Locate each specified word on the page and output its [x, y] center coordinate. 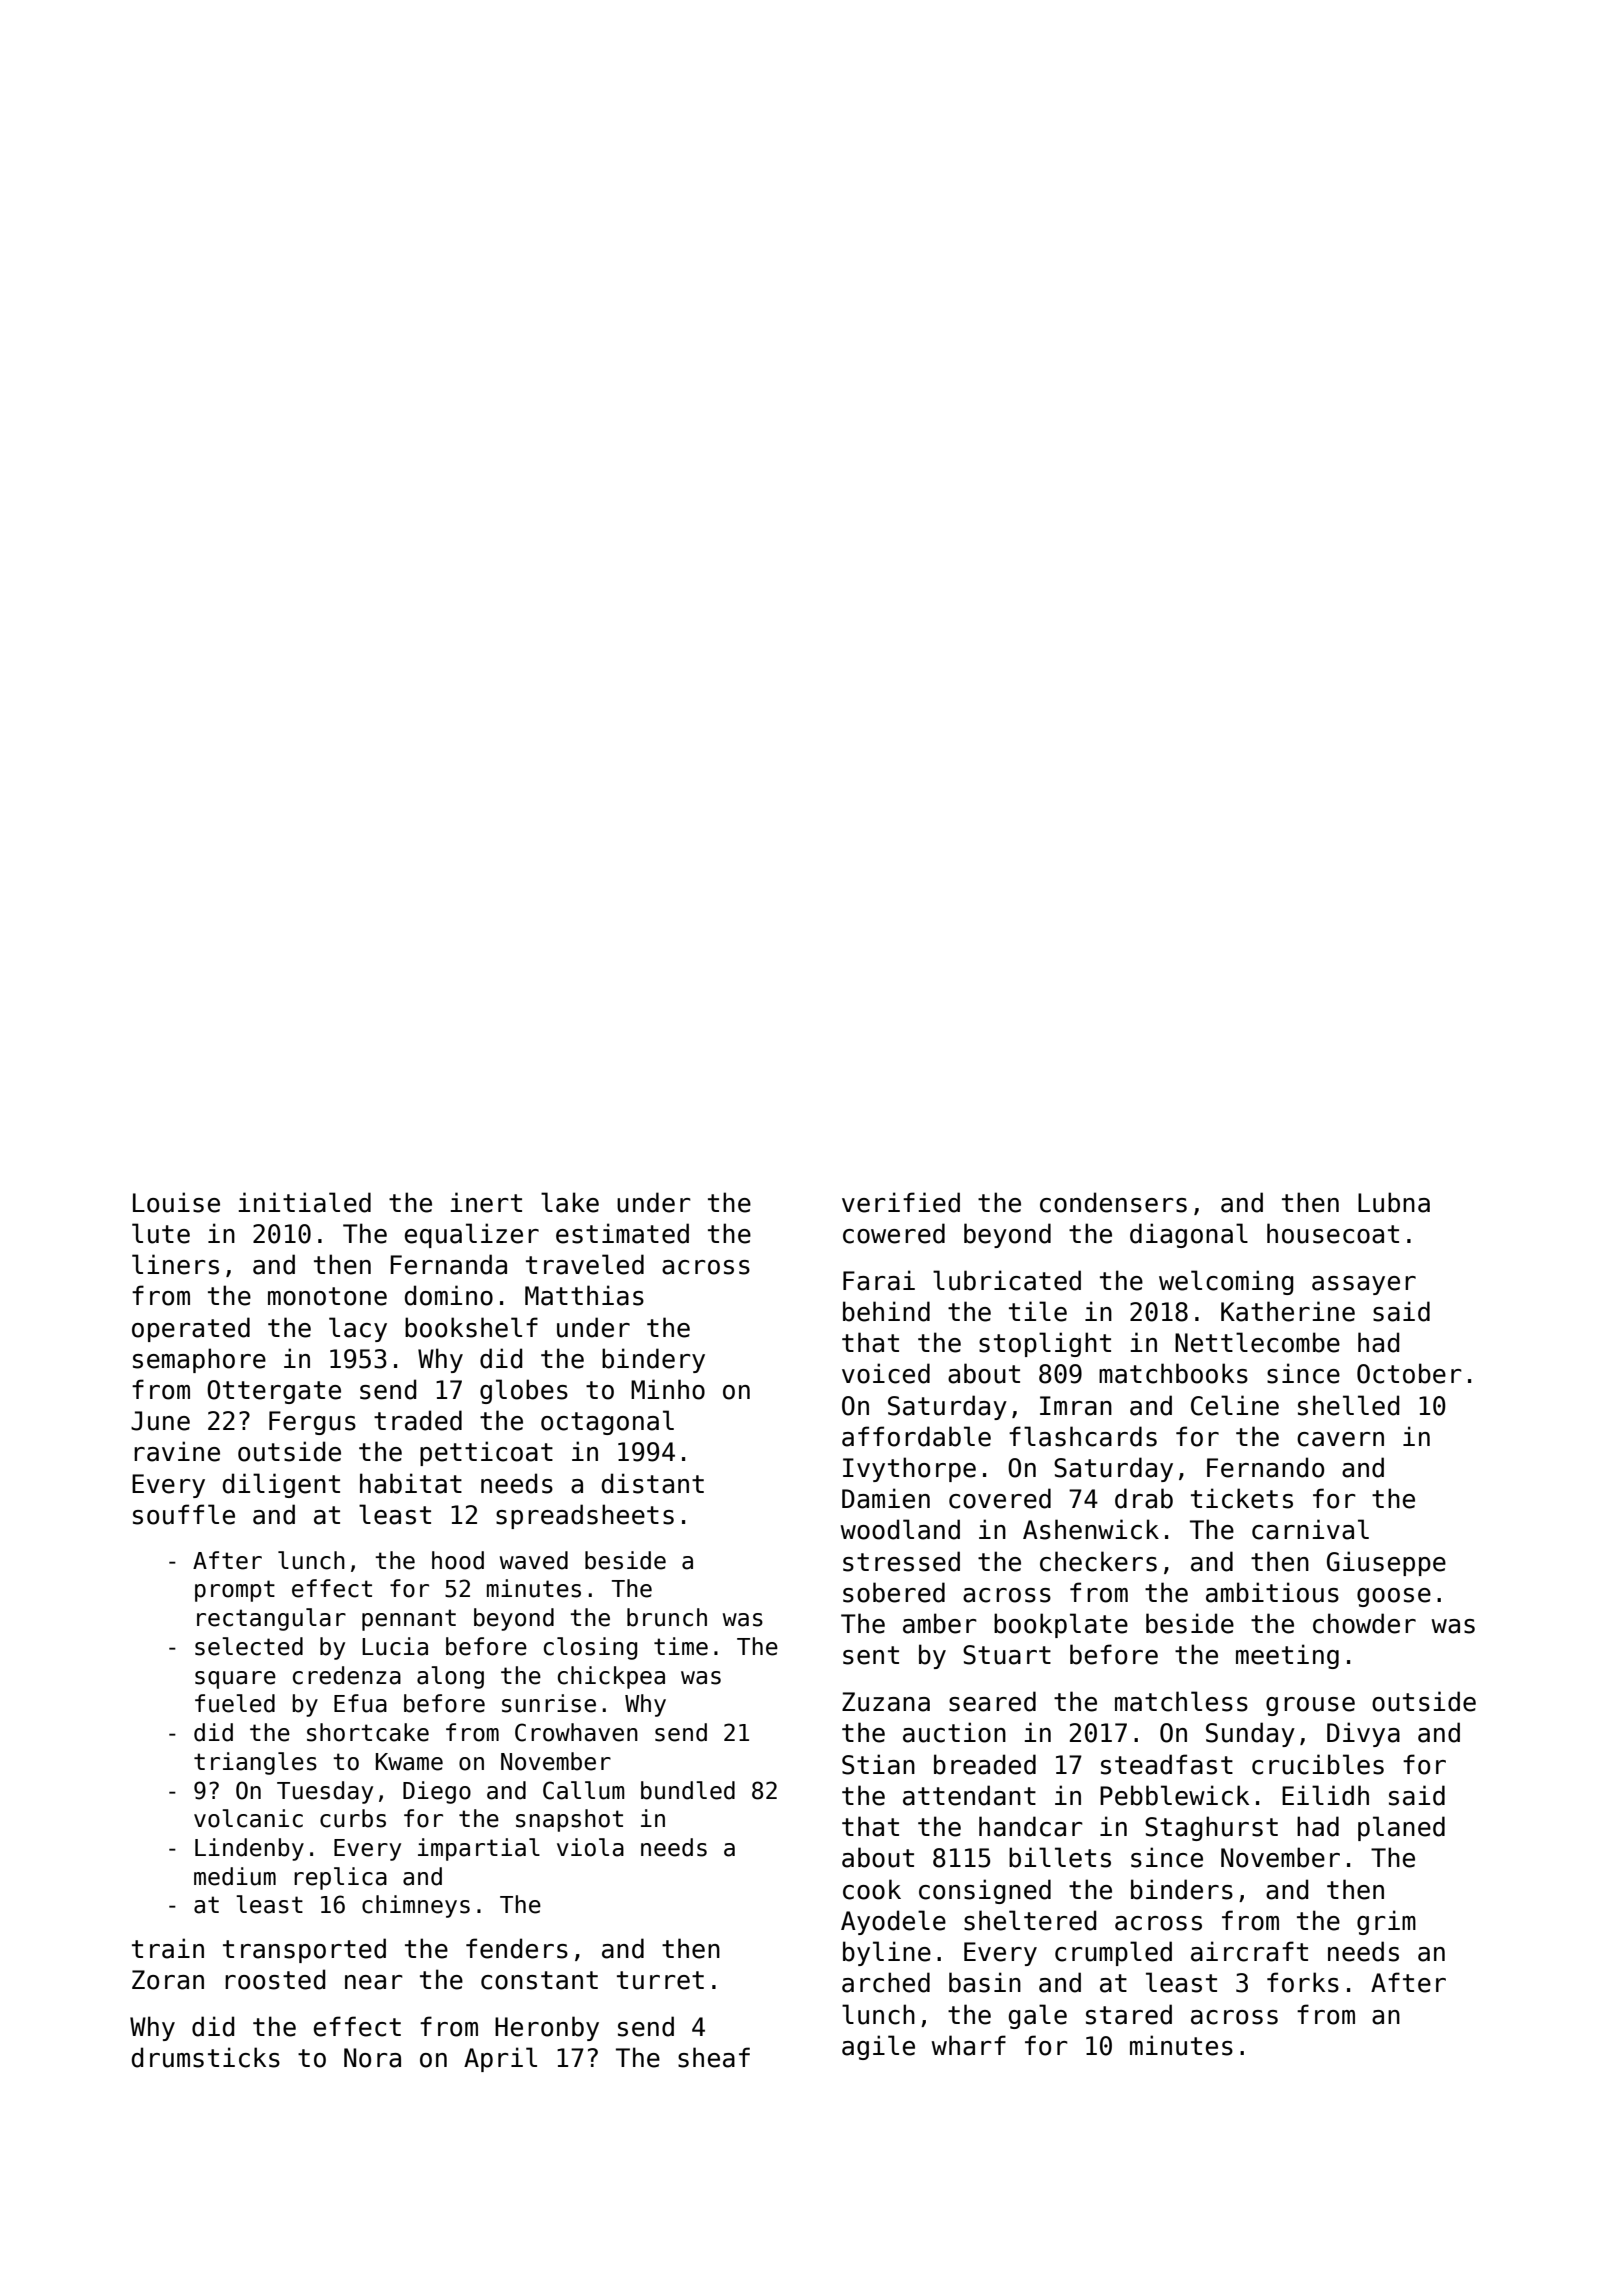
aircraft [1249, 1951]
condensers [1113, 1202]
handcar [1031, 1826]
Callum [584, 1790]
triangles [255, 1763]
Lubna [1394, 1202]
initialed [305, 1202]
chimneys [416, 1906]
